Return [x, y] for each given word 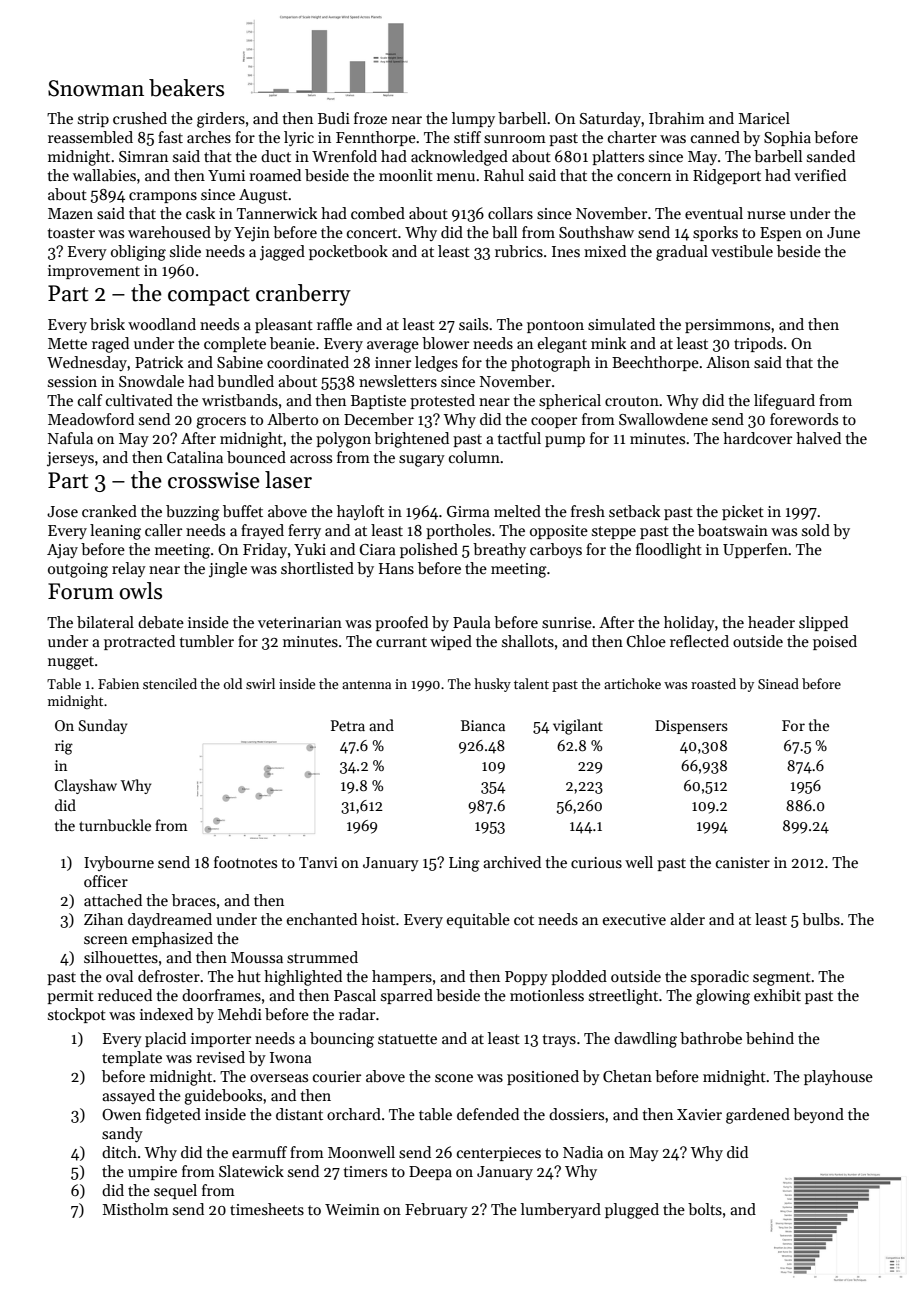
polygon [343, 440]
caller [163, 530]
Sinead [778, 683]
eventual [714, 213]
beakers [186, 88]
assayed [128, 1096]
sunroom [515, 139]
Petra [348, 725]
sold [816, 530]
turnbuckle [115, 825]
